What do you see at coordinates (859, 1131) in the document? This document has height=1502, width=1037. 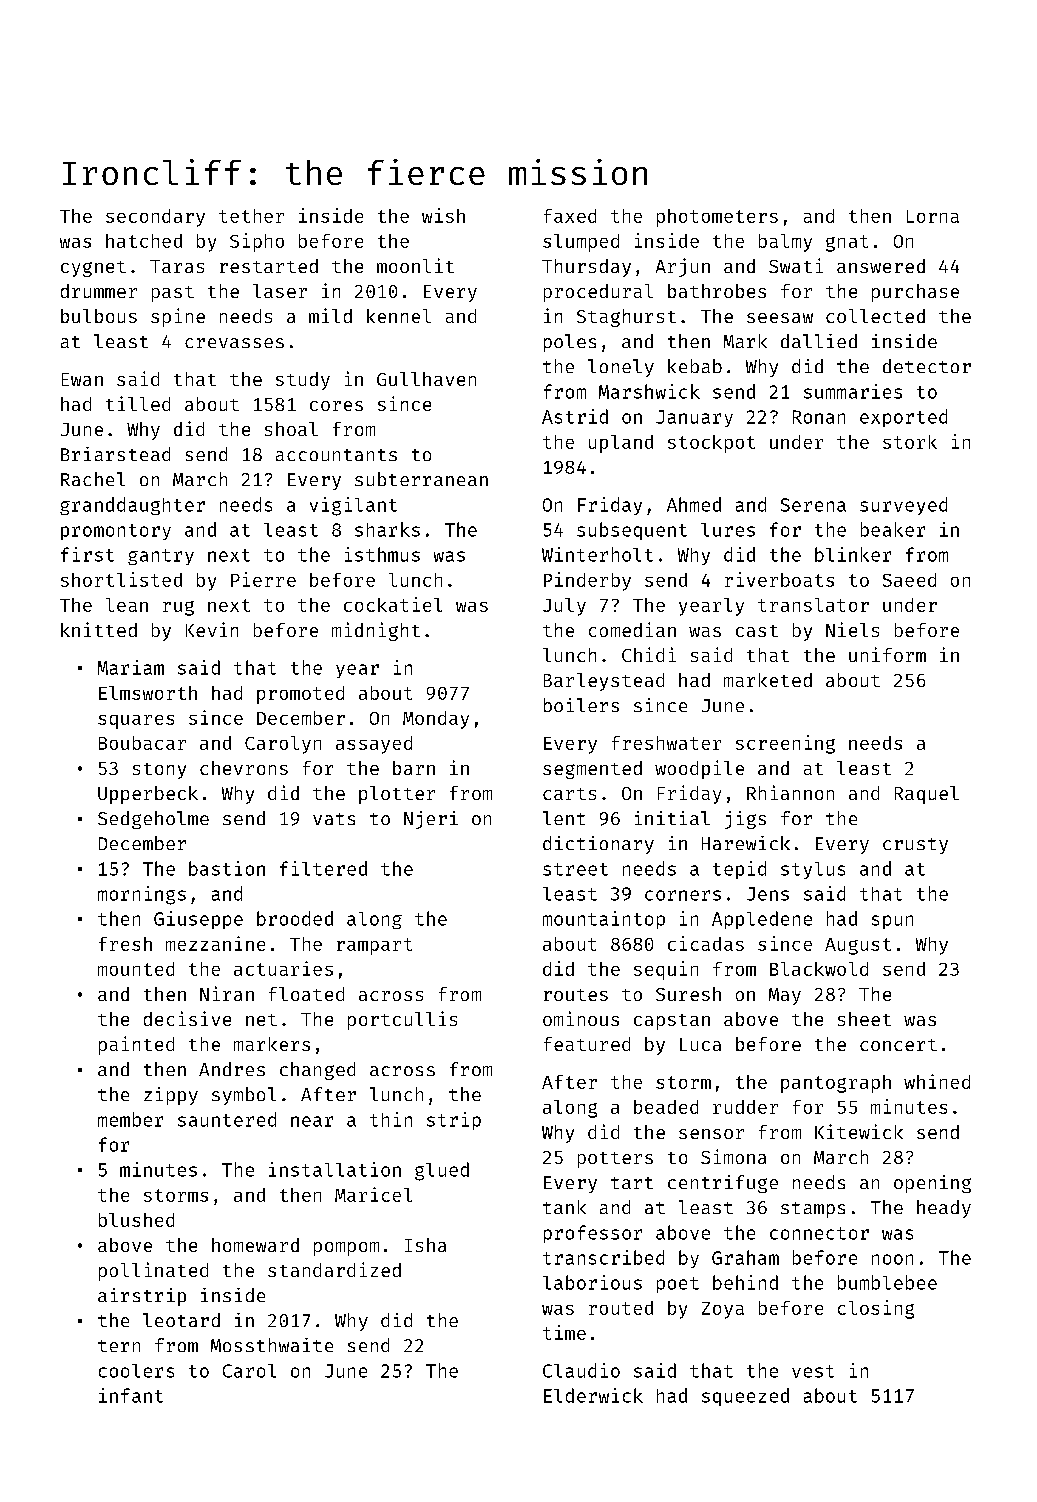 I see `Kitewick` at bounding box center [859, 1131].
